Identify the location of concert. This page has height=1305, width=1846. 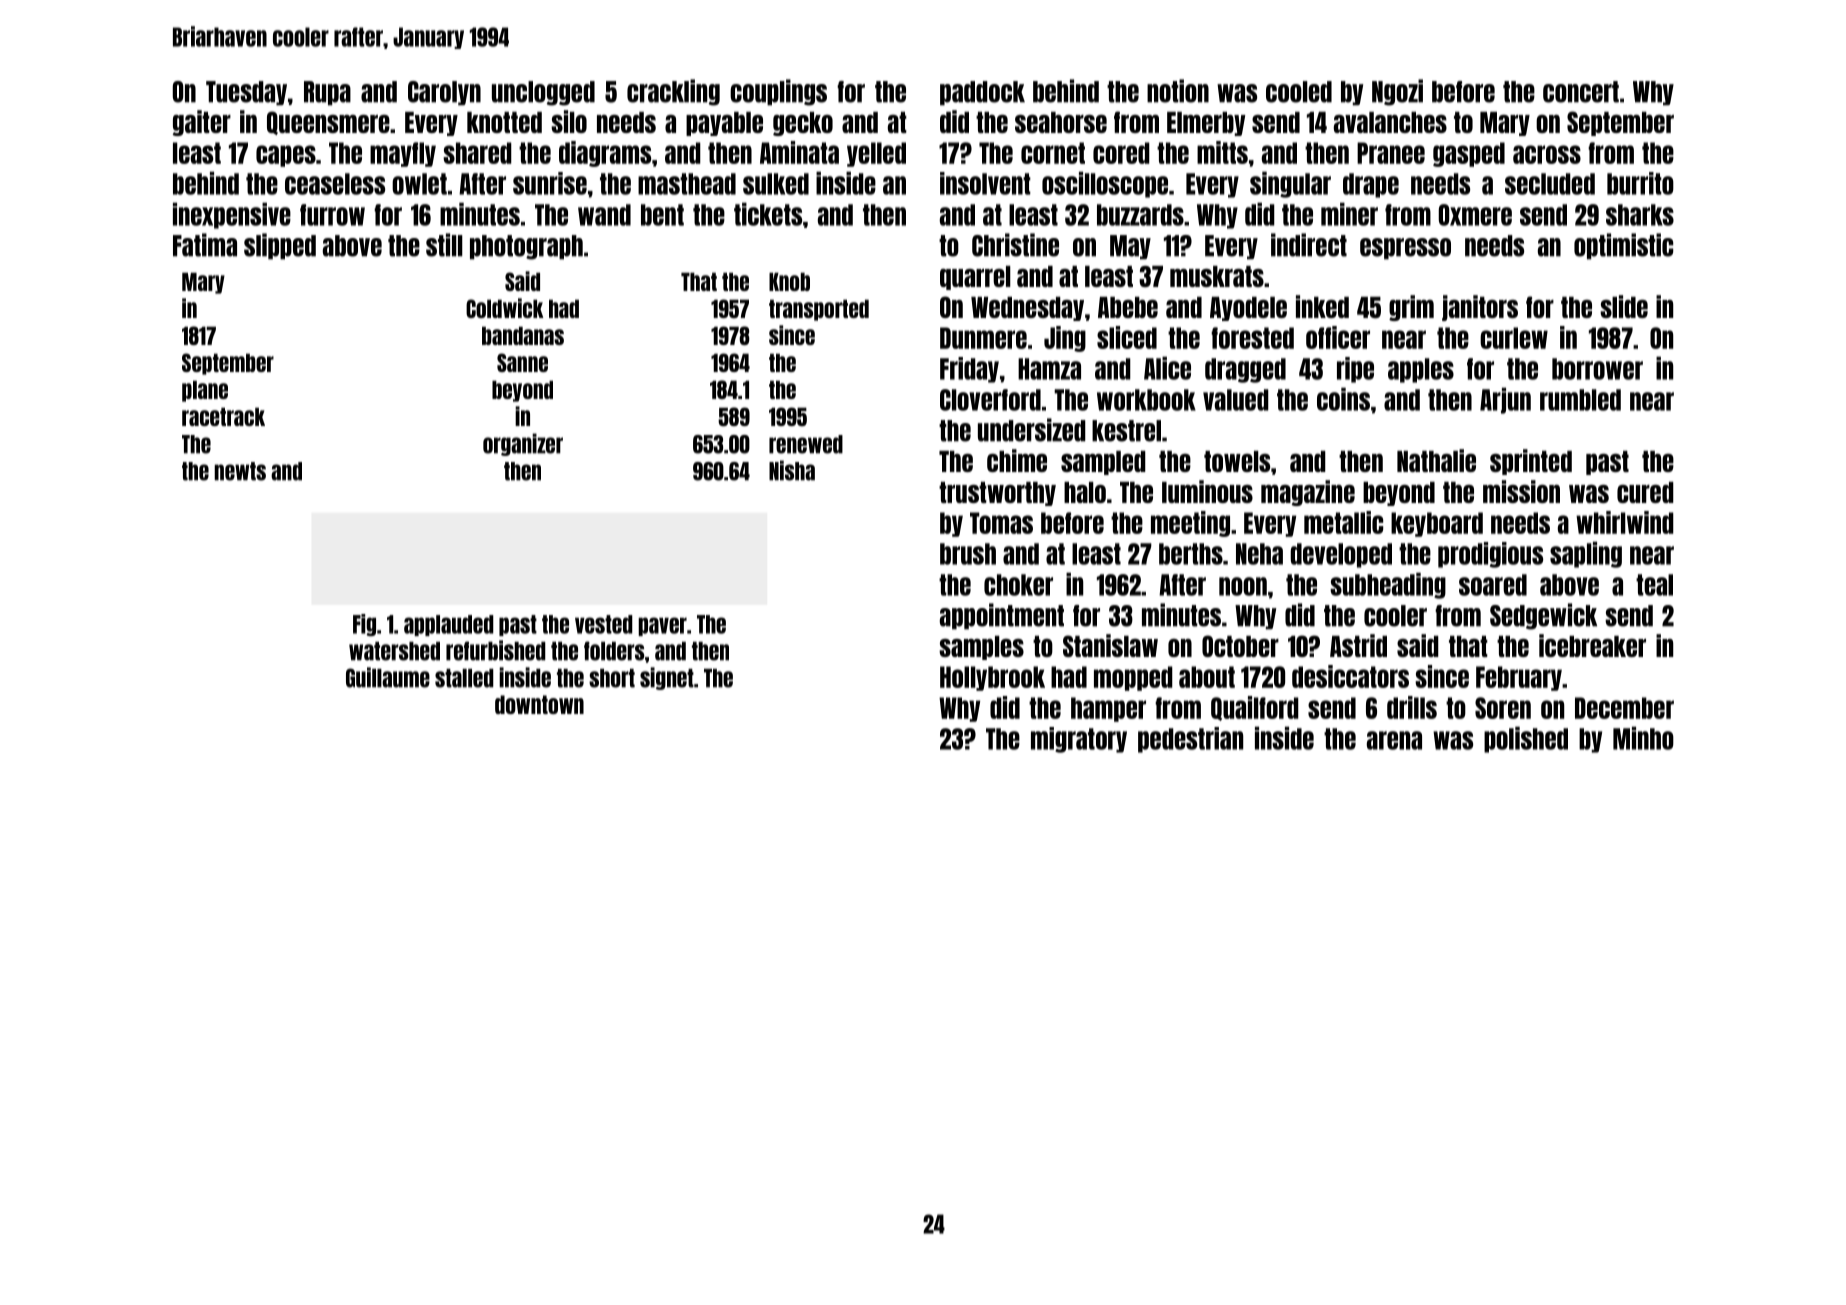
(1581, 92).
